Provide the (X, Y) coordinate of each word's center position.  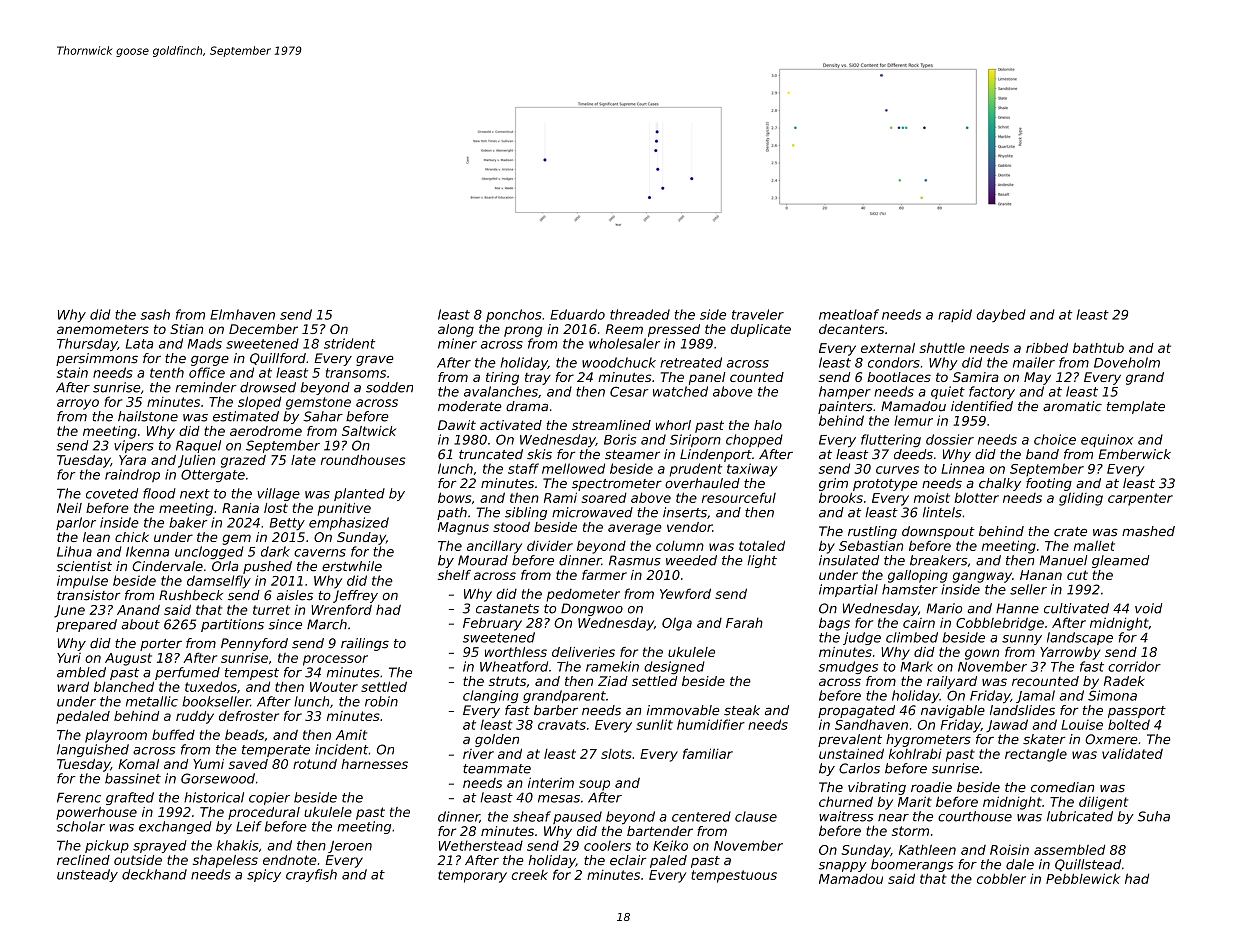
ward (73, 686)
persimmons (97, 359)
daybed (1001, 315)
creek (530, 875)
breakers (938, 560)
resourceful (739, 497)
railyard (952, 682)
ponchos (514, 315)
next (195, 494)
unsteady (87, 875)
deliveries (583, 652)
